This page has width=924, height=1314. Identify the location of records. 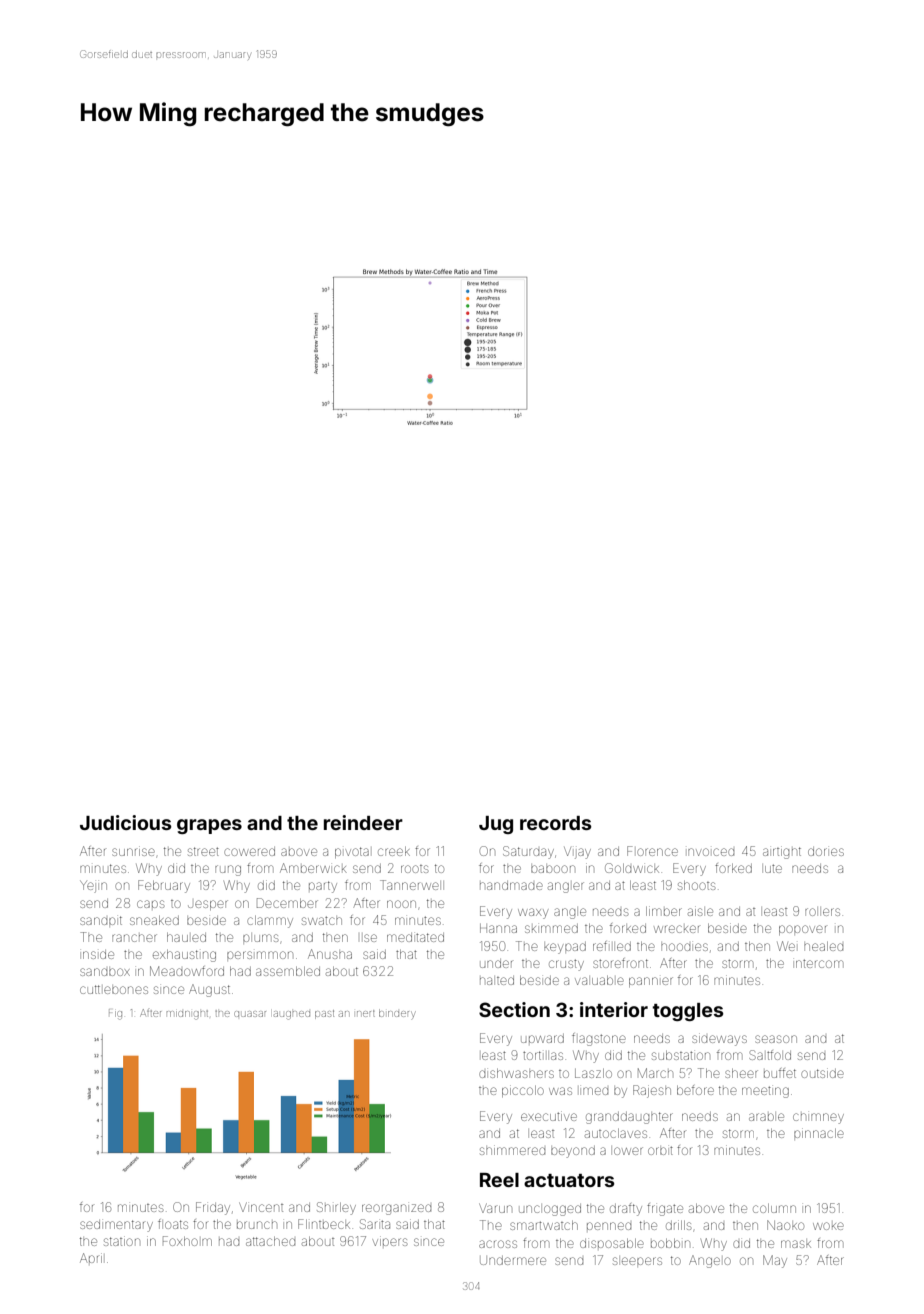
(556, 823).
